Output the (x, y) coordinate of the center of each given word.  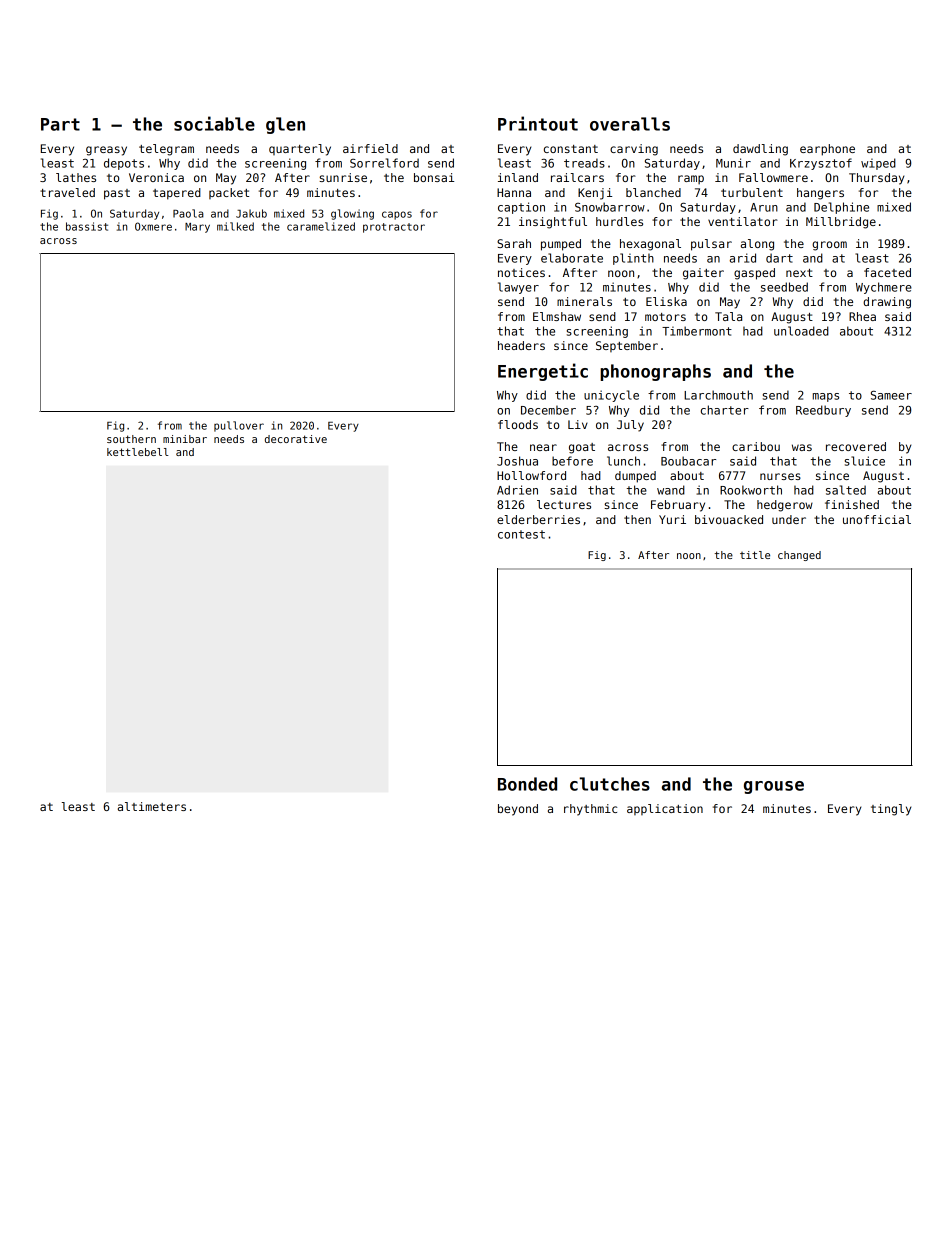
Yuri (672, 519)
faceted (887, 272)
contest (521, 534)
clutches (610, 784)
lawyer (518, 288)
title (755, 555)
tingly (891, 810)
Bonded (527, 784)
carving (634, 150)
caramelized (321, 226)
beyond (518, 810)
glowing (352, 214)
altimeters (152, 806)
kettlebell (138, 452)
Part (60, 124)
